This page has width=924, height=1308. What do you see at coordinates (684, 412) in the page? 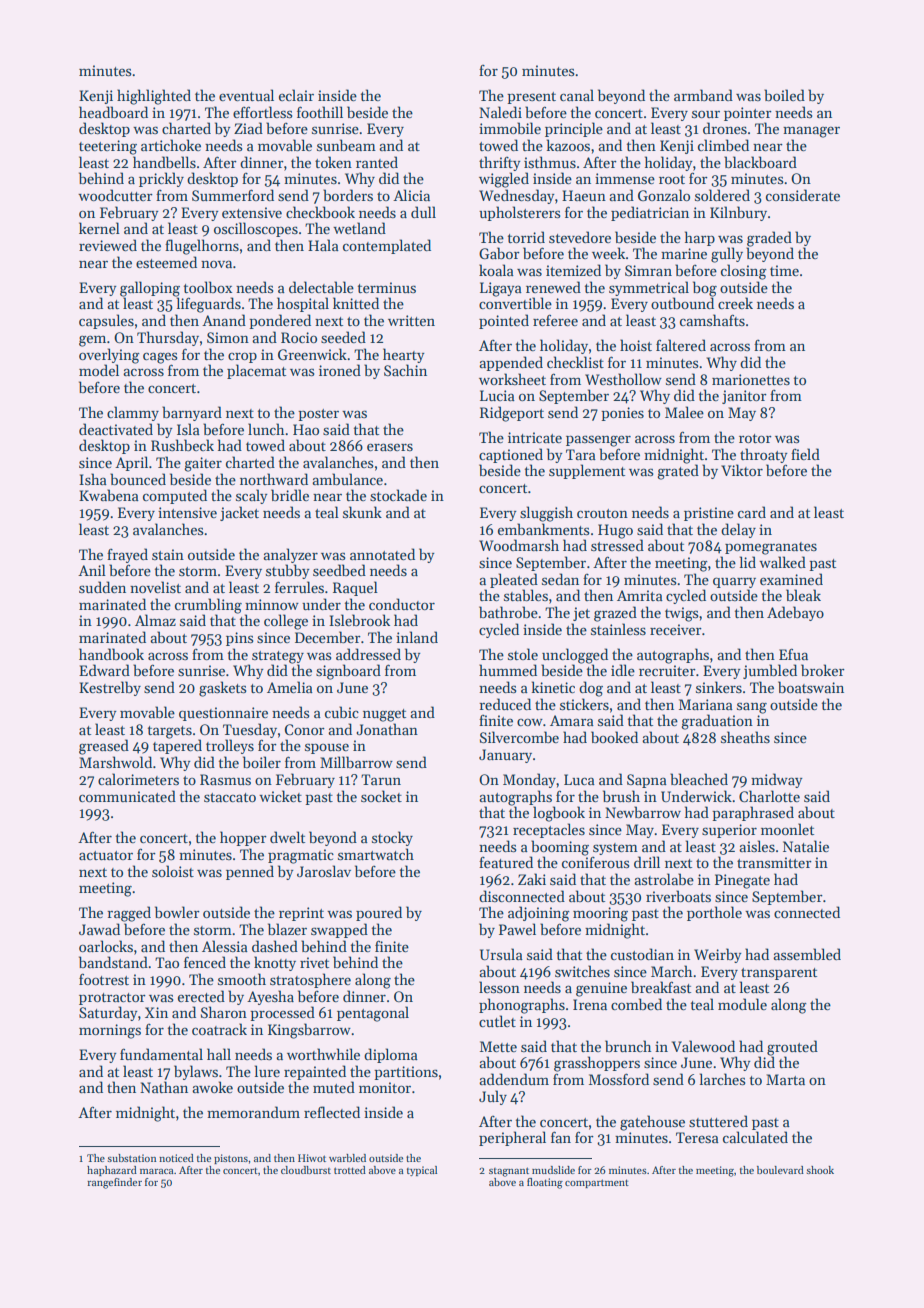
I see `Malee` at bounding box center [684, 412].
